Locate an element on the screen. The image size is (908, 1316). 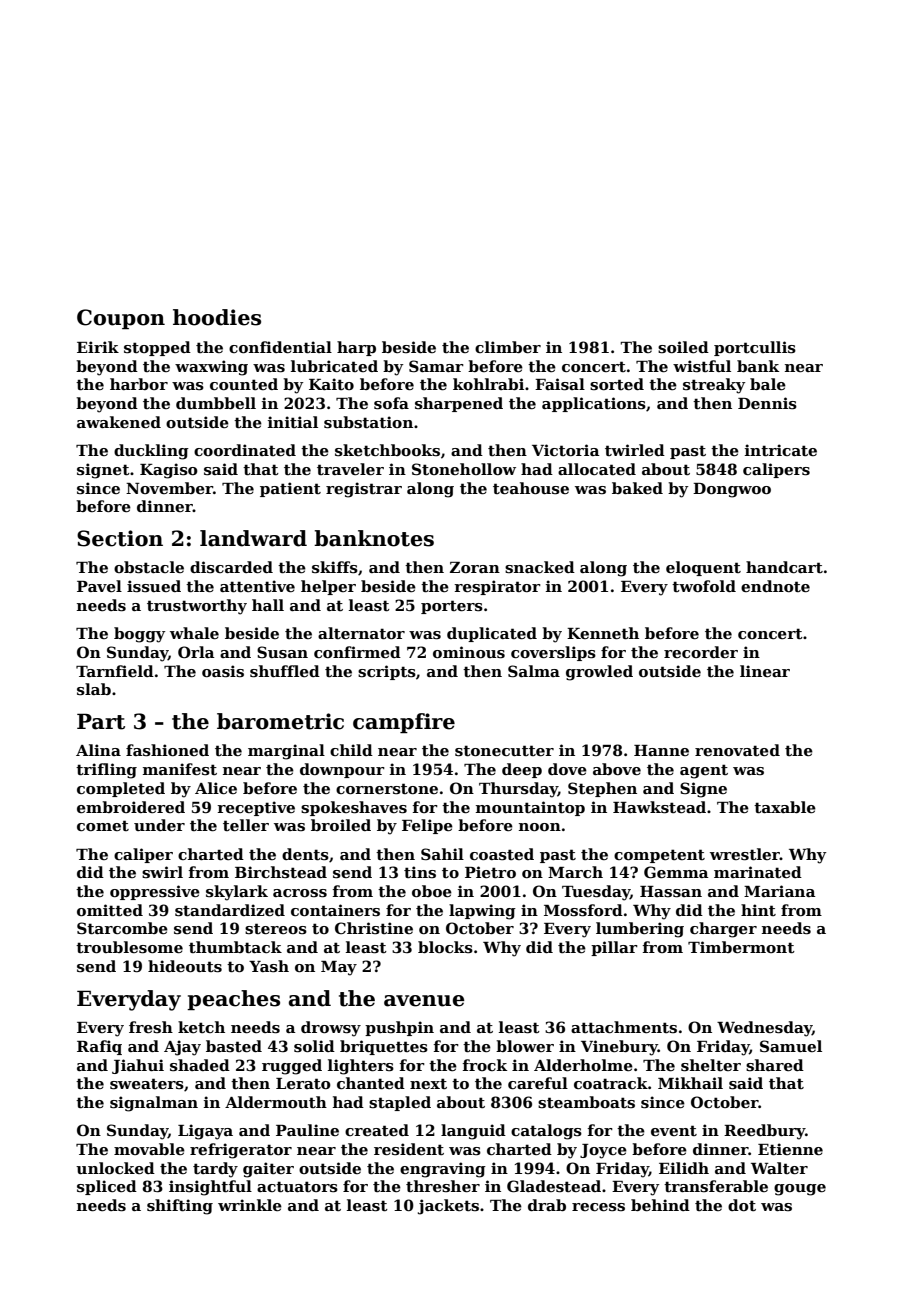
trustworthy is located at coordinates (197, 607).
